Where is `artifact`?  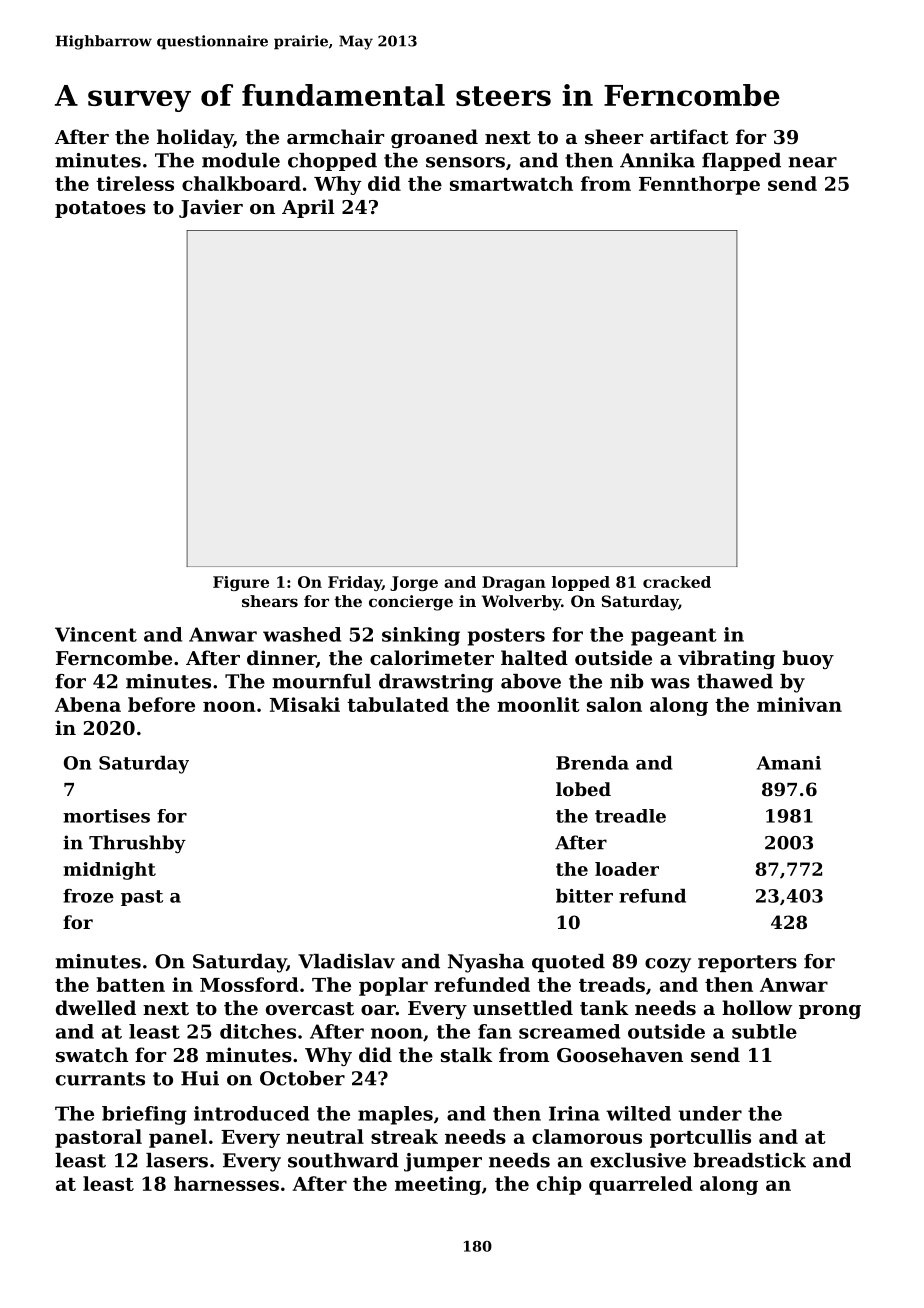
artifact is located at coordinates (689, 136).
